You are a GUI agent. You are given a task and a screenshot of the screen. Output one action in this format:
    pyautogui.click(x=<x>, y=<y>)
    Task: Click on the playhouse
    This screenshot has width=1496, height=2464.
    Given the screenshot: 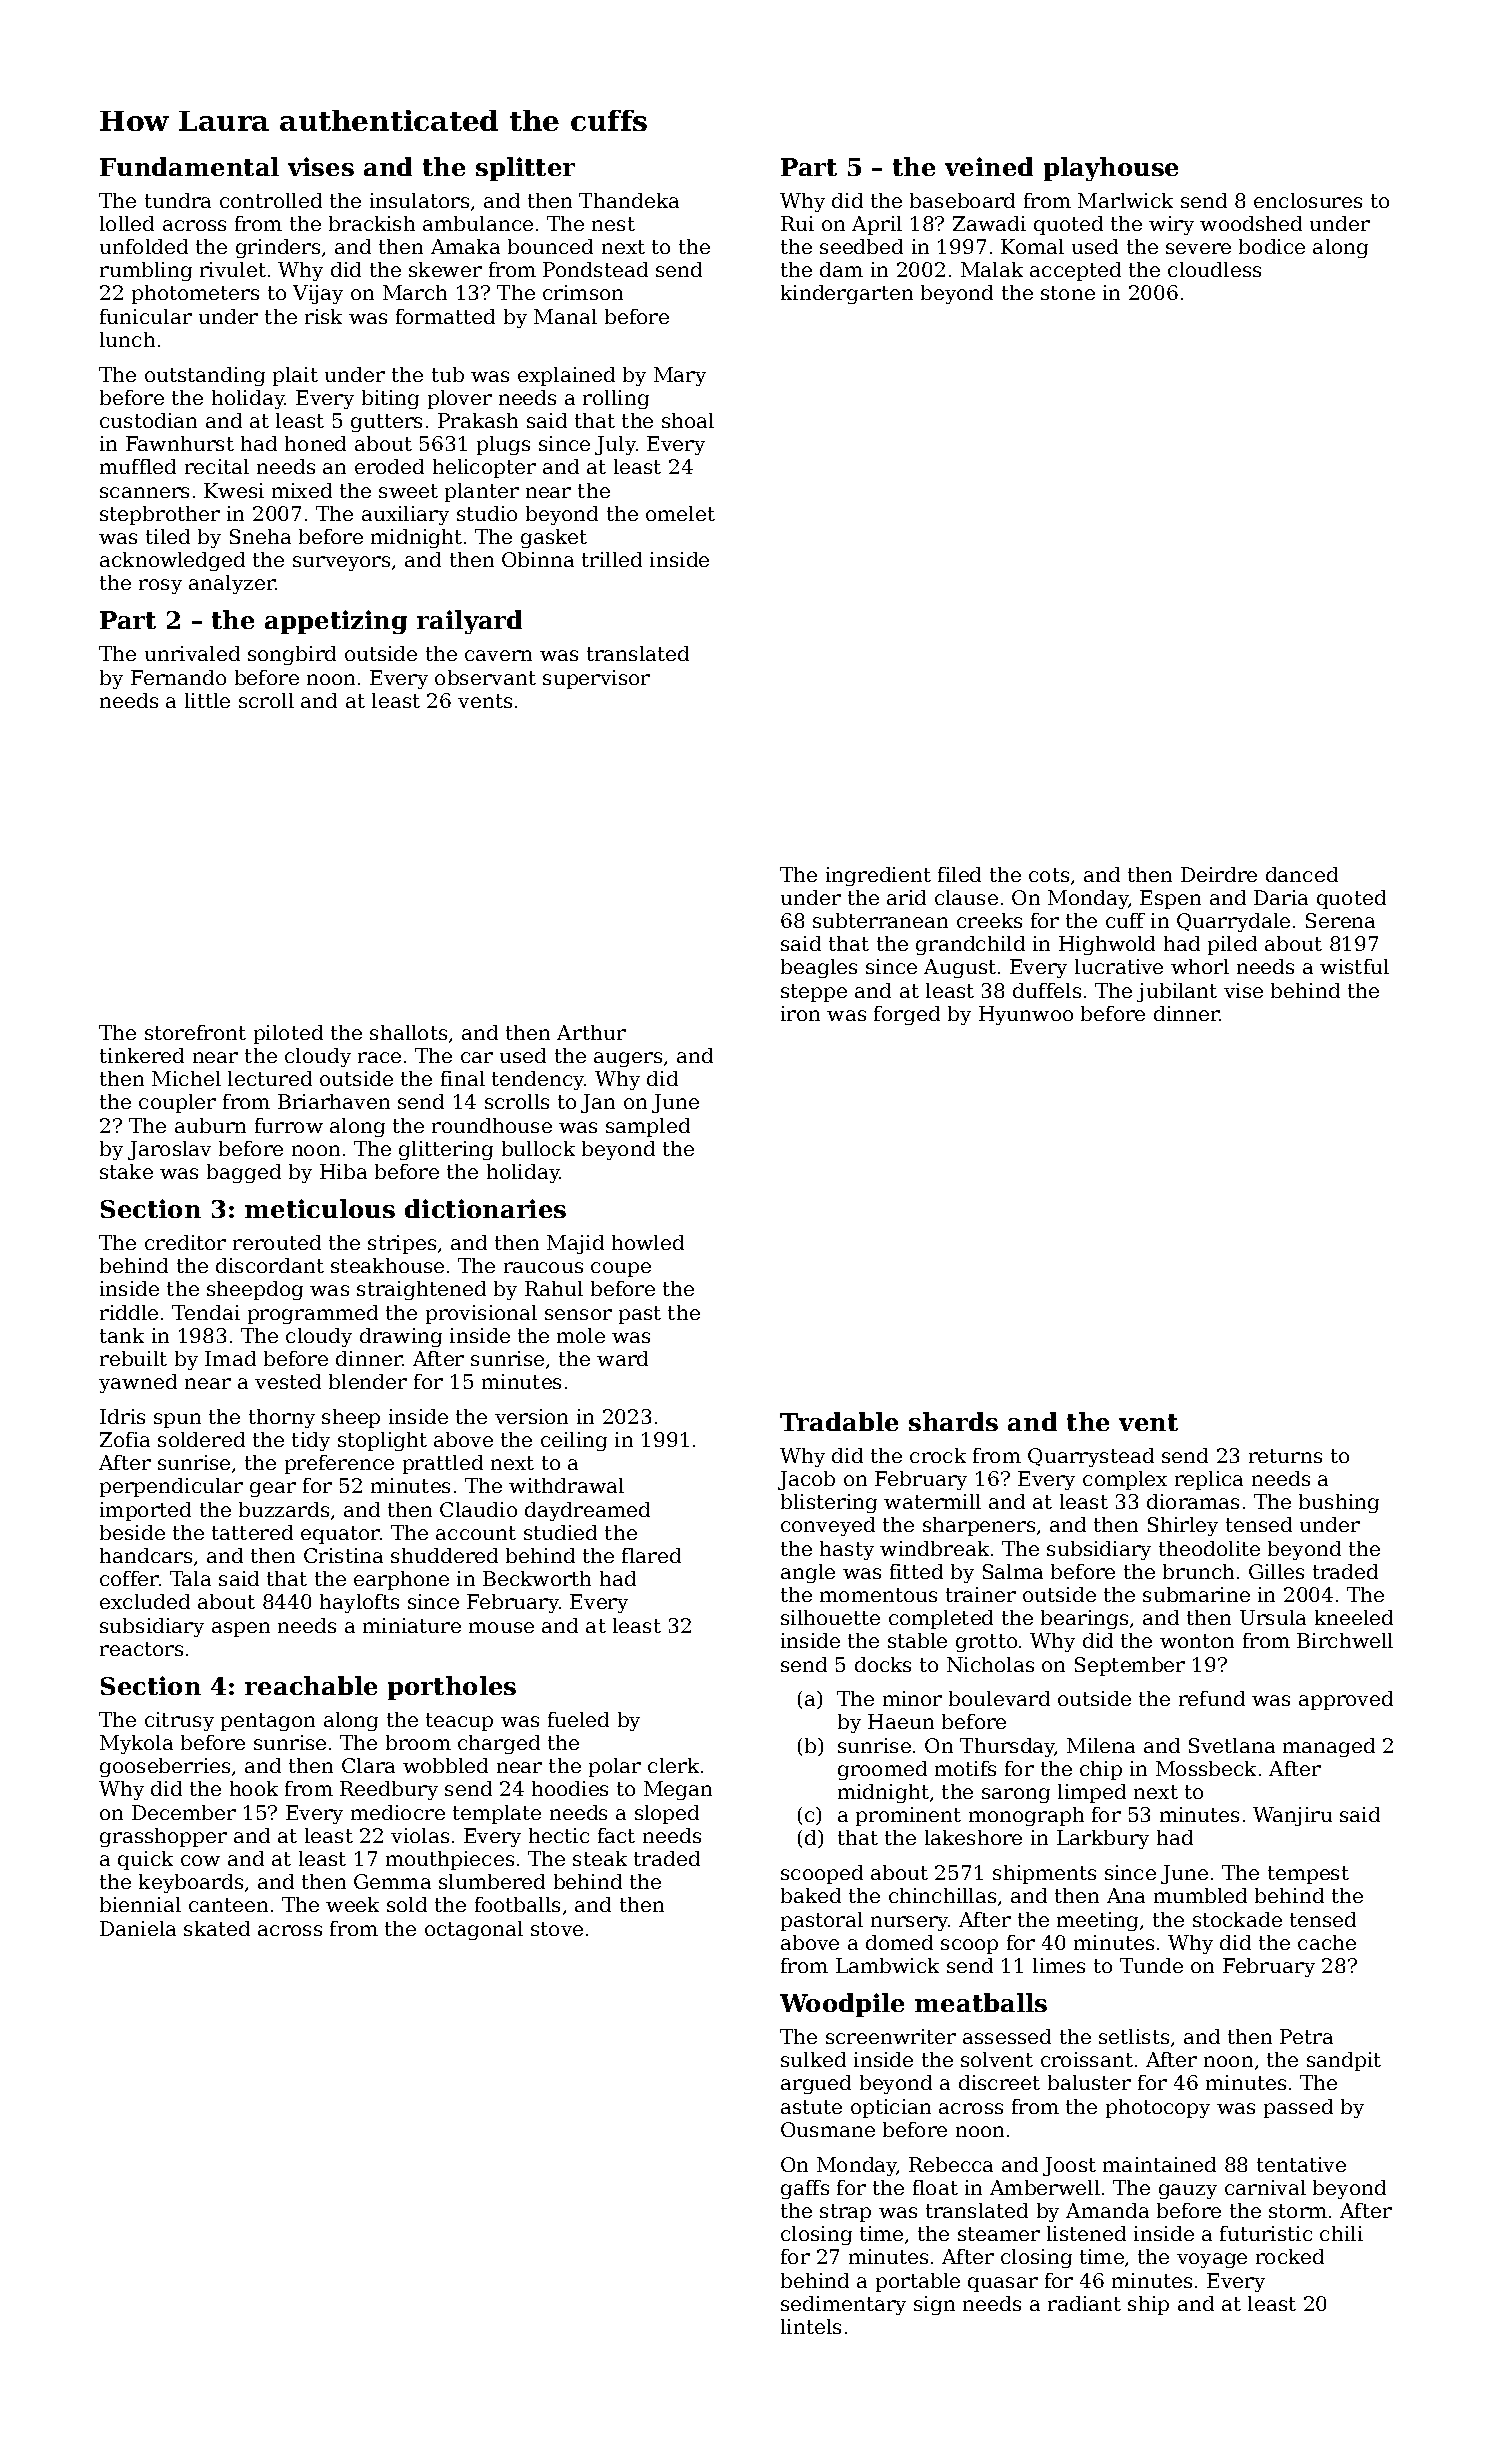 What is the action you would take?
    pyautogui.click(x=1111, y=169)
